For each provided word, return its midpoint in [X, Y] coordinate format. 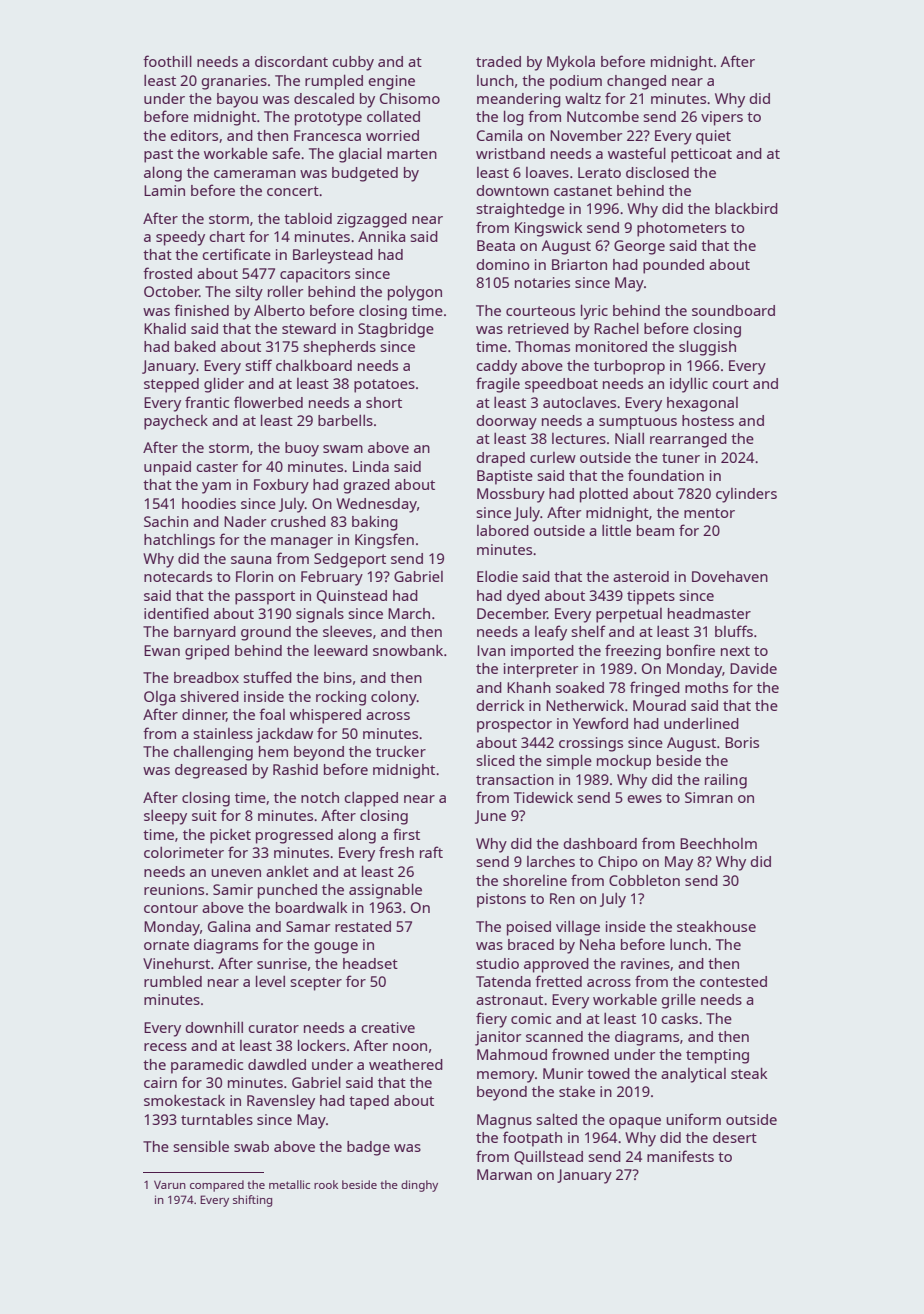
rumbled [173, 981]
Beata [496, 245]
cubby [353, 63]
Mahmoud [512, 1054]
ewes [644, 799]
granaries [234, 82]
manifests [680, 1156]
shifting [252, 1201]
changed [636, 82]
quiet [713, 137]
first [406, 834]
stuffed [267, 677]
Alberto [279, 310]
